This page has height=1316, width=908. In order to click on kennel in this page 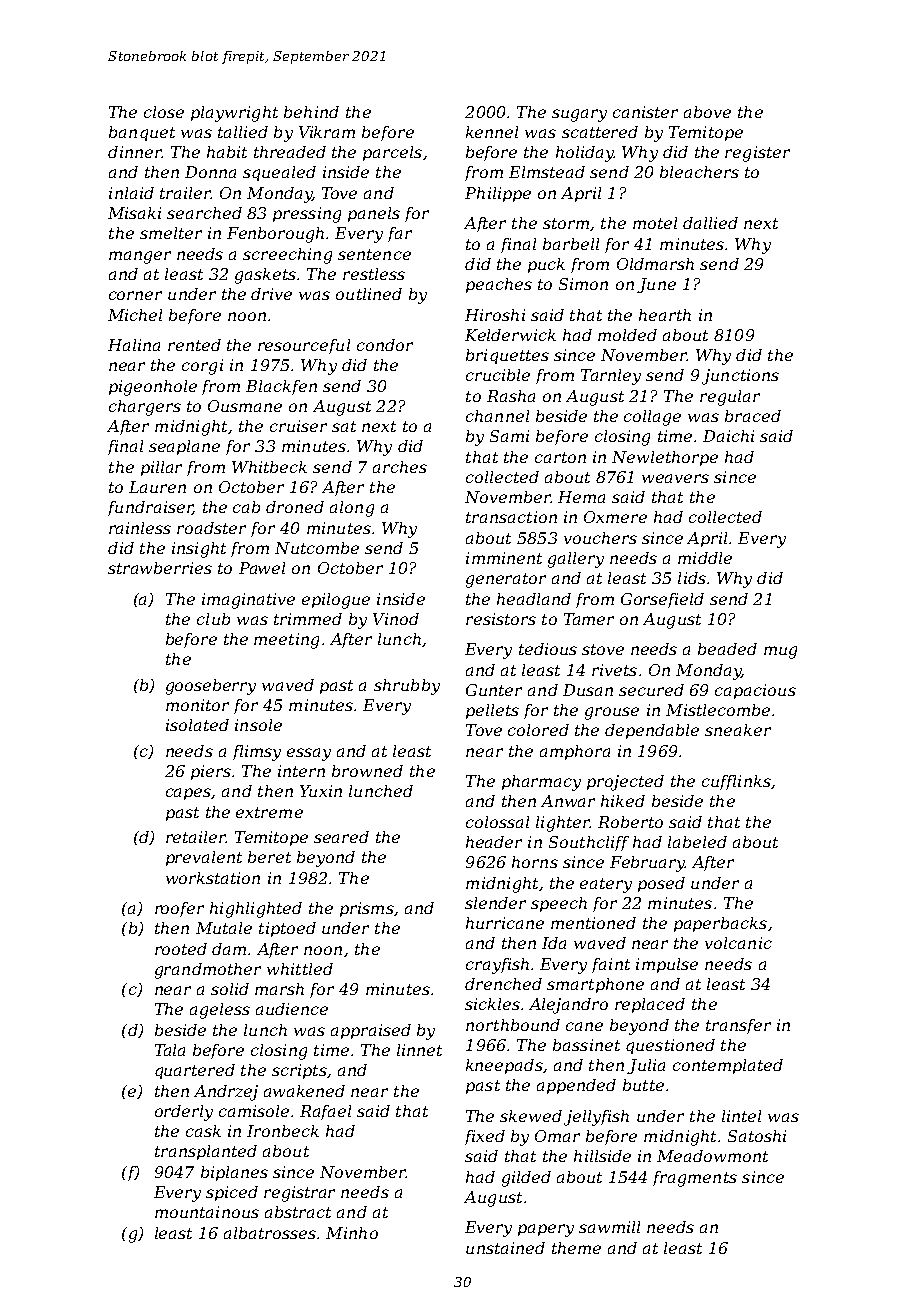, I will do `click(492, 132)`.
